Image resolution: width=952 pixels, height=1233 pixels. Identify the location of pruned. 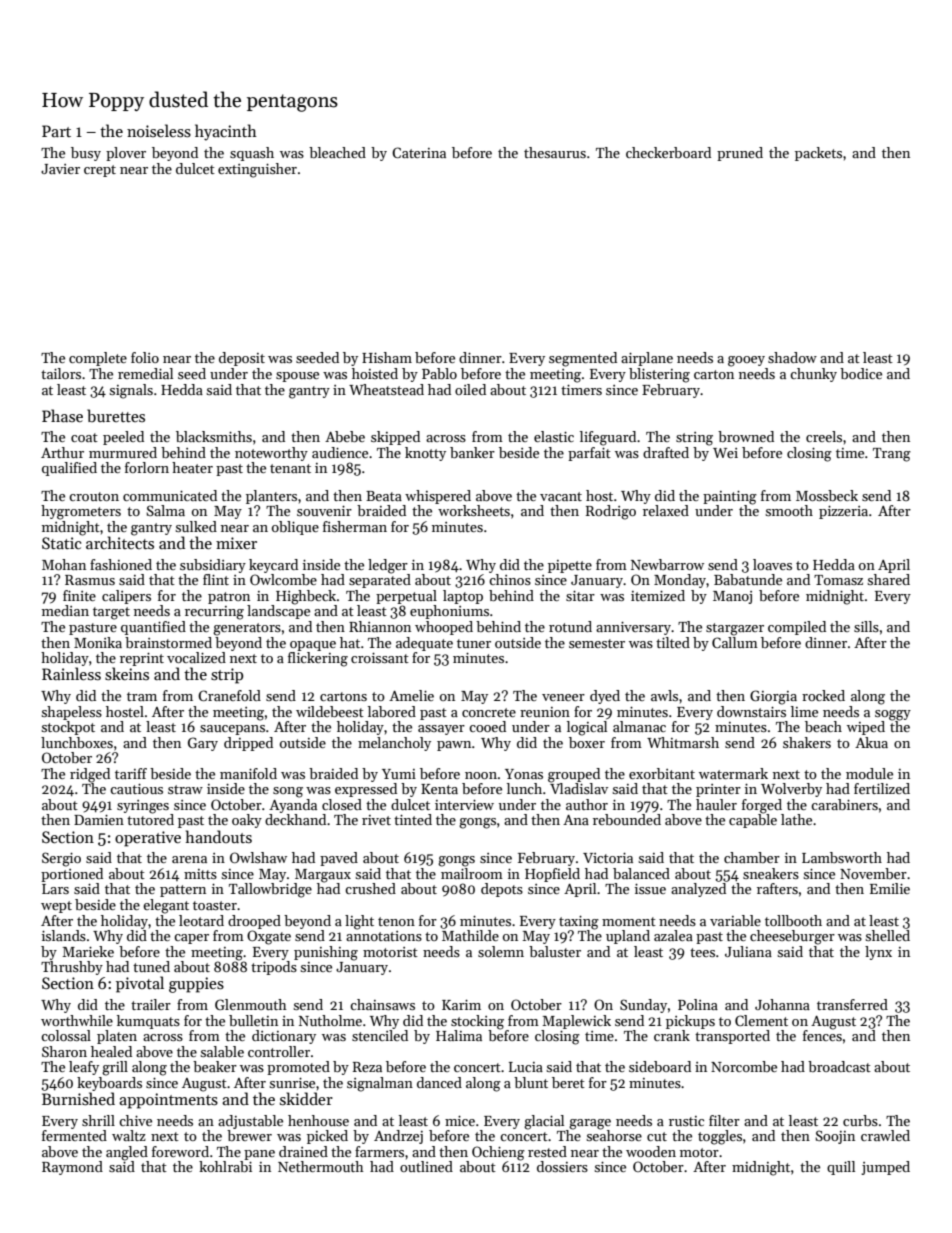
(740, 154).
